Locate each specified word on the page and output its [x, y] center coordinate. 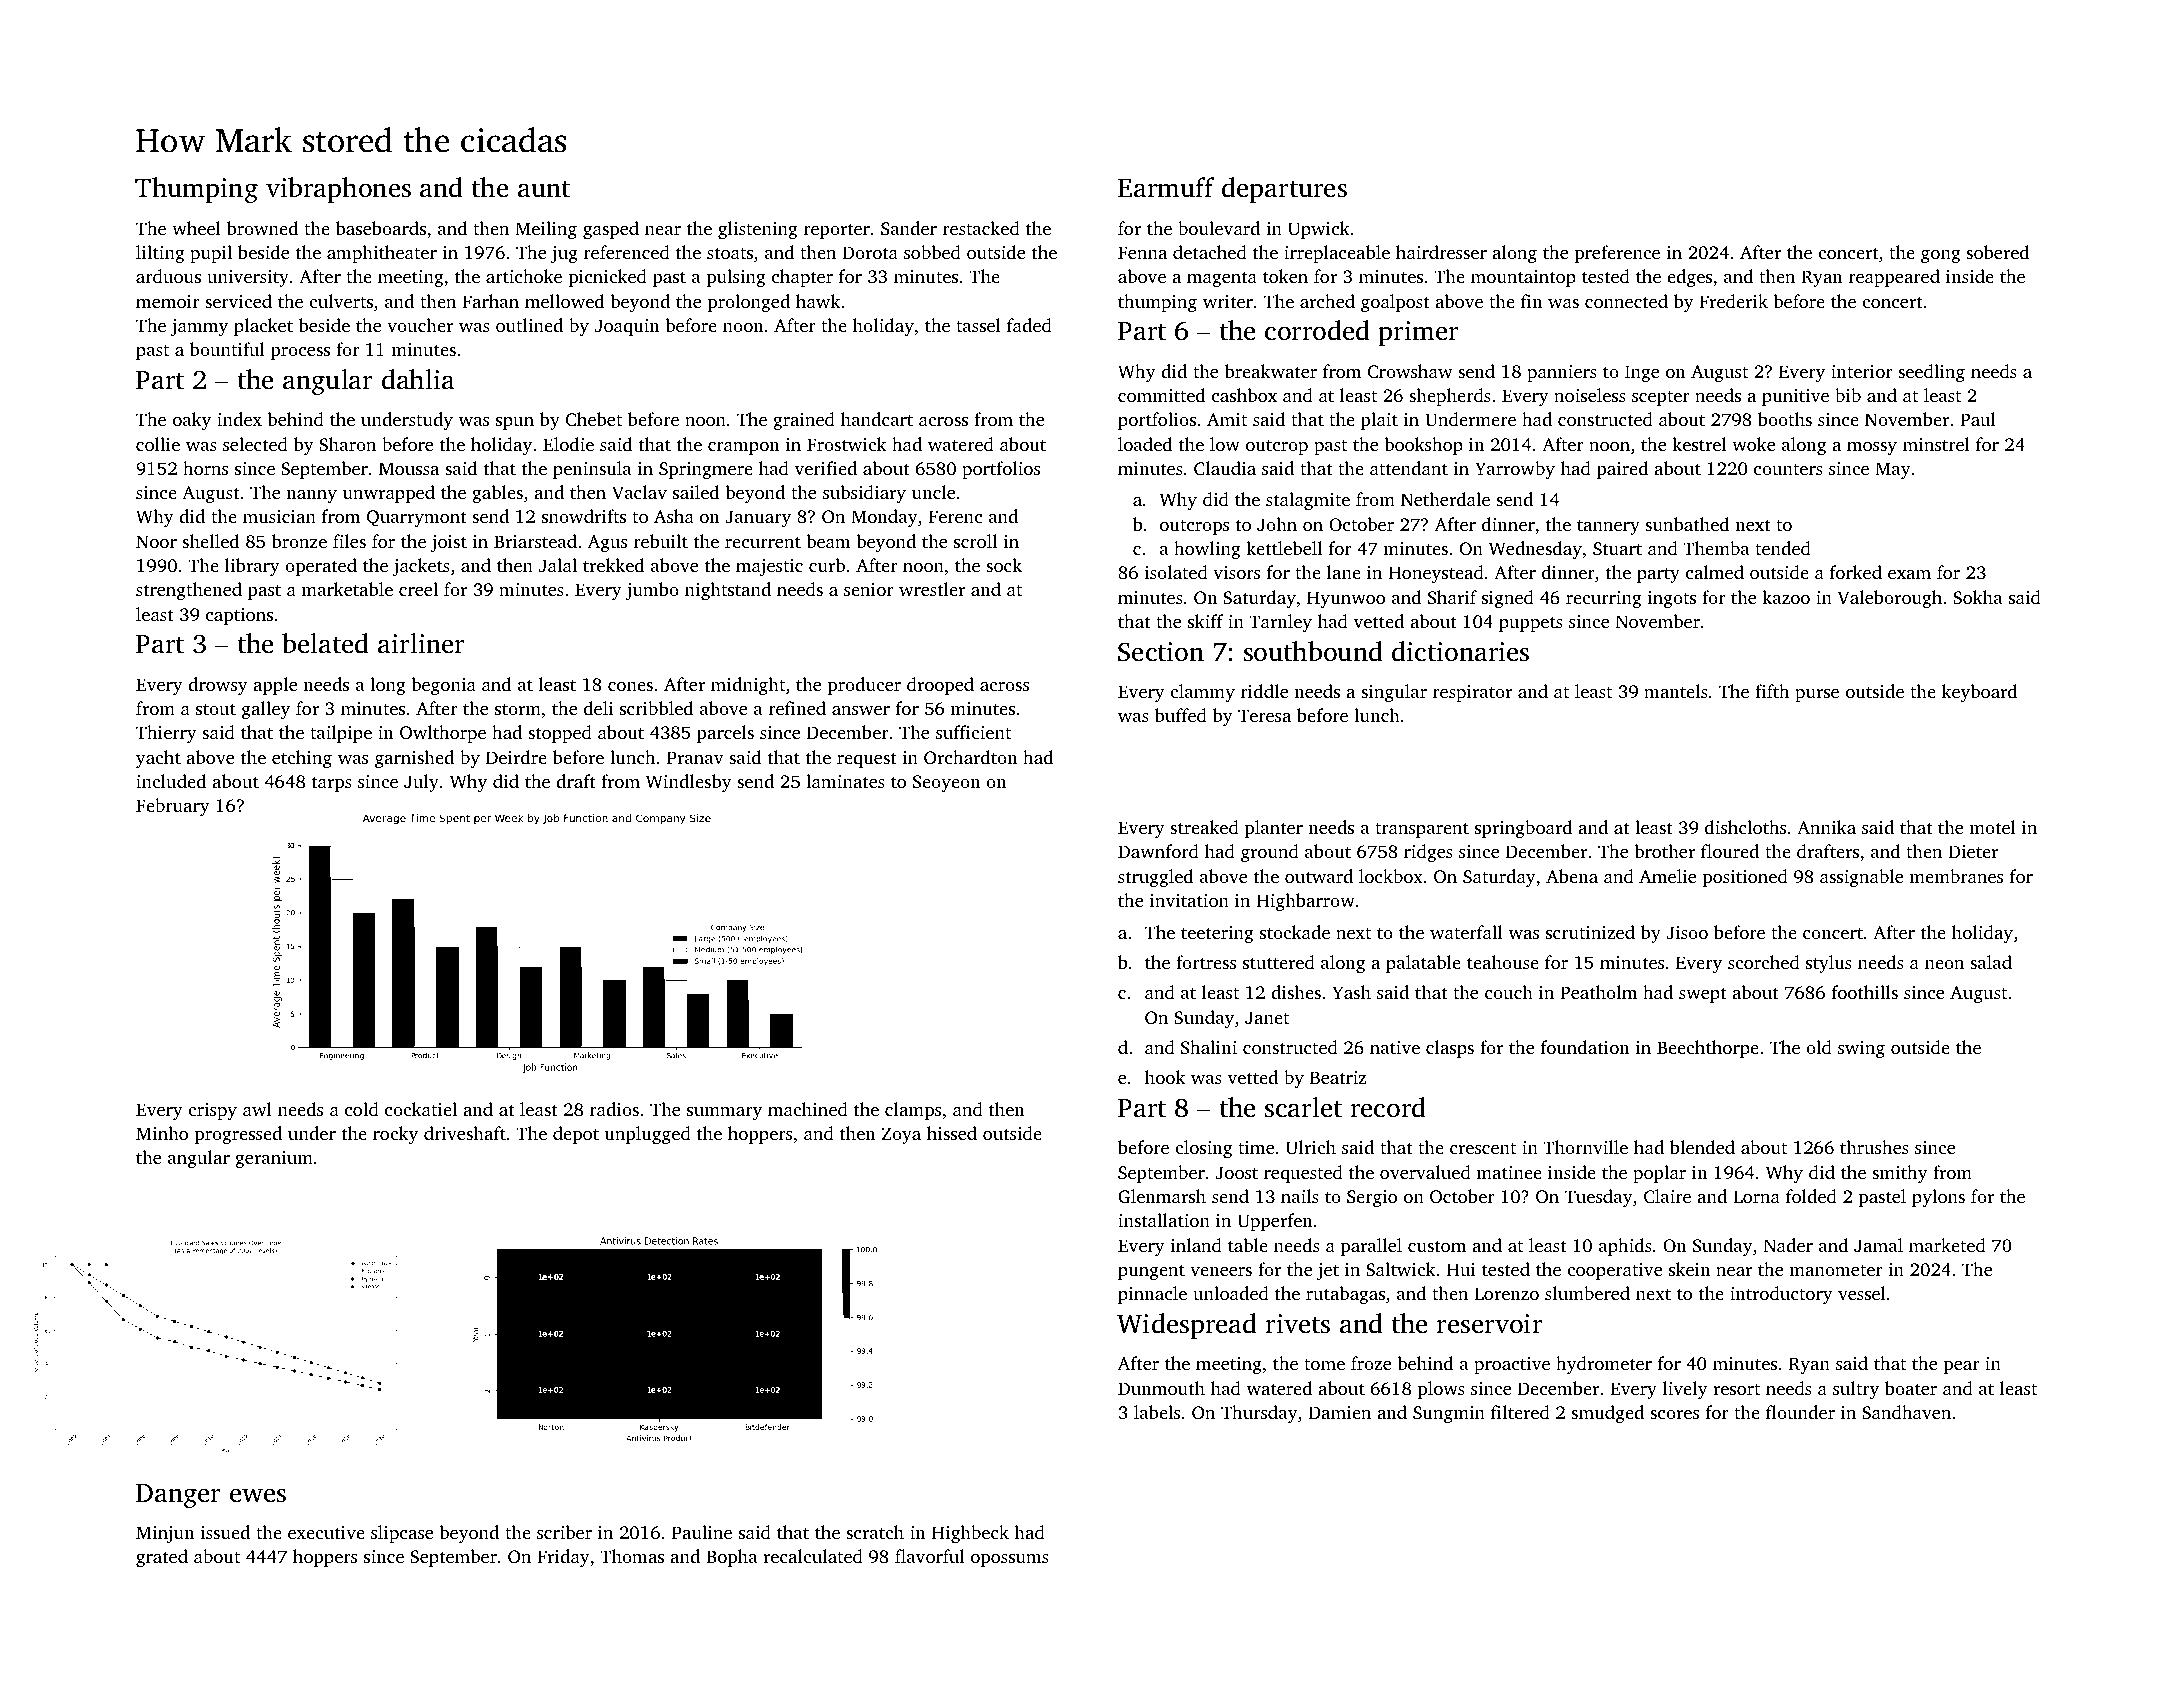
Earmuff [1166, 187]
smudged [1607, 1414]
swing [1861, 1049]
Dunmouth [1161, 1388]
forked [1856, 572]
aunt [544, 189]
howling [1207, 550]
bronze [299, 541]
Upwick [1319, 230]
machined [808, 1109]
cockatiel [421, 1109]
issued [225, 1532]
